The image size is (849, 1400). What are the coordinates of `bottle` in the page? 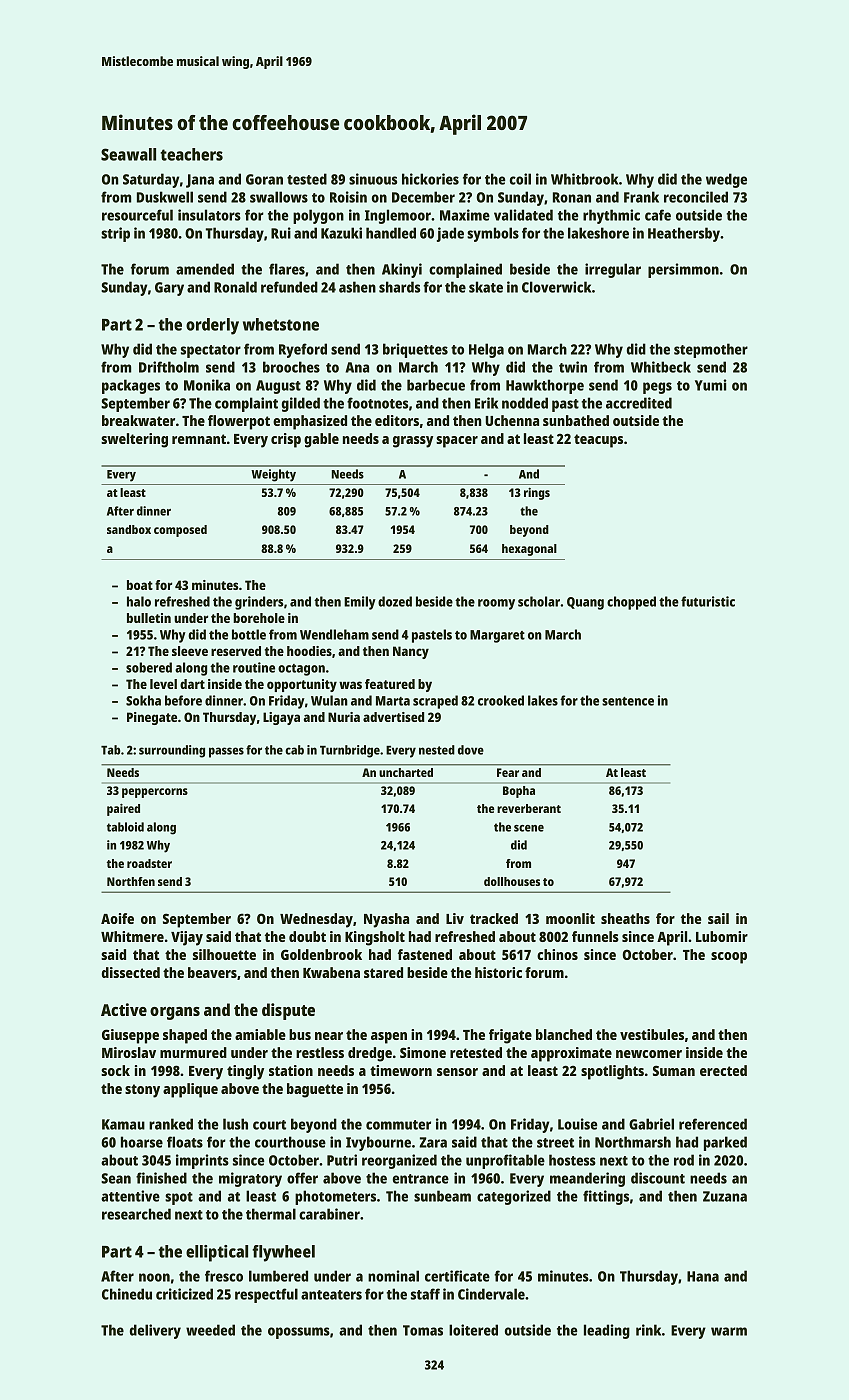 It's located at (249, 634).
